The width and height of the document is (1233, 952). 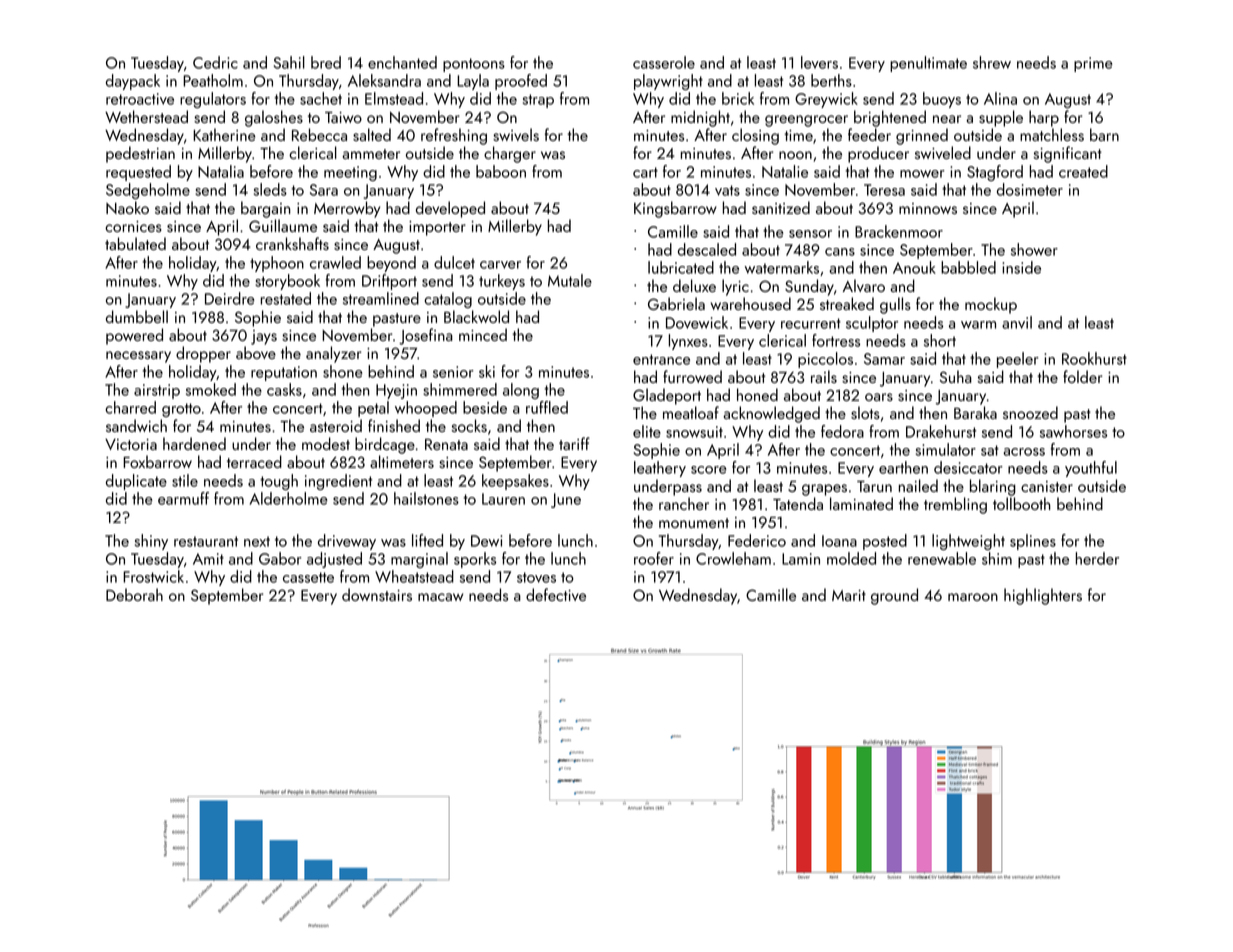 I want to click on shrew, so click(x=992, y=62).
